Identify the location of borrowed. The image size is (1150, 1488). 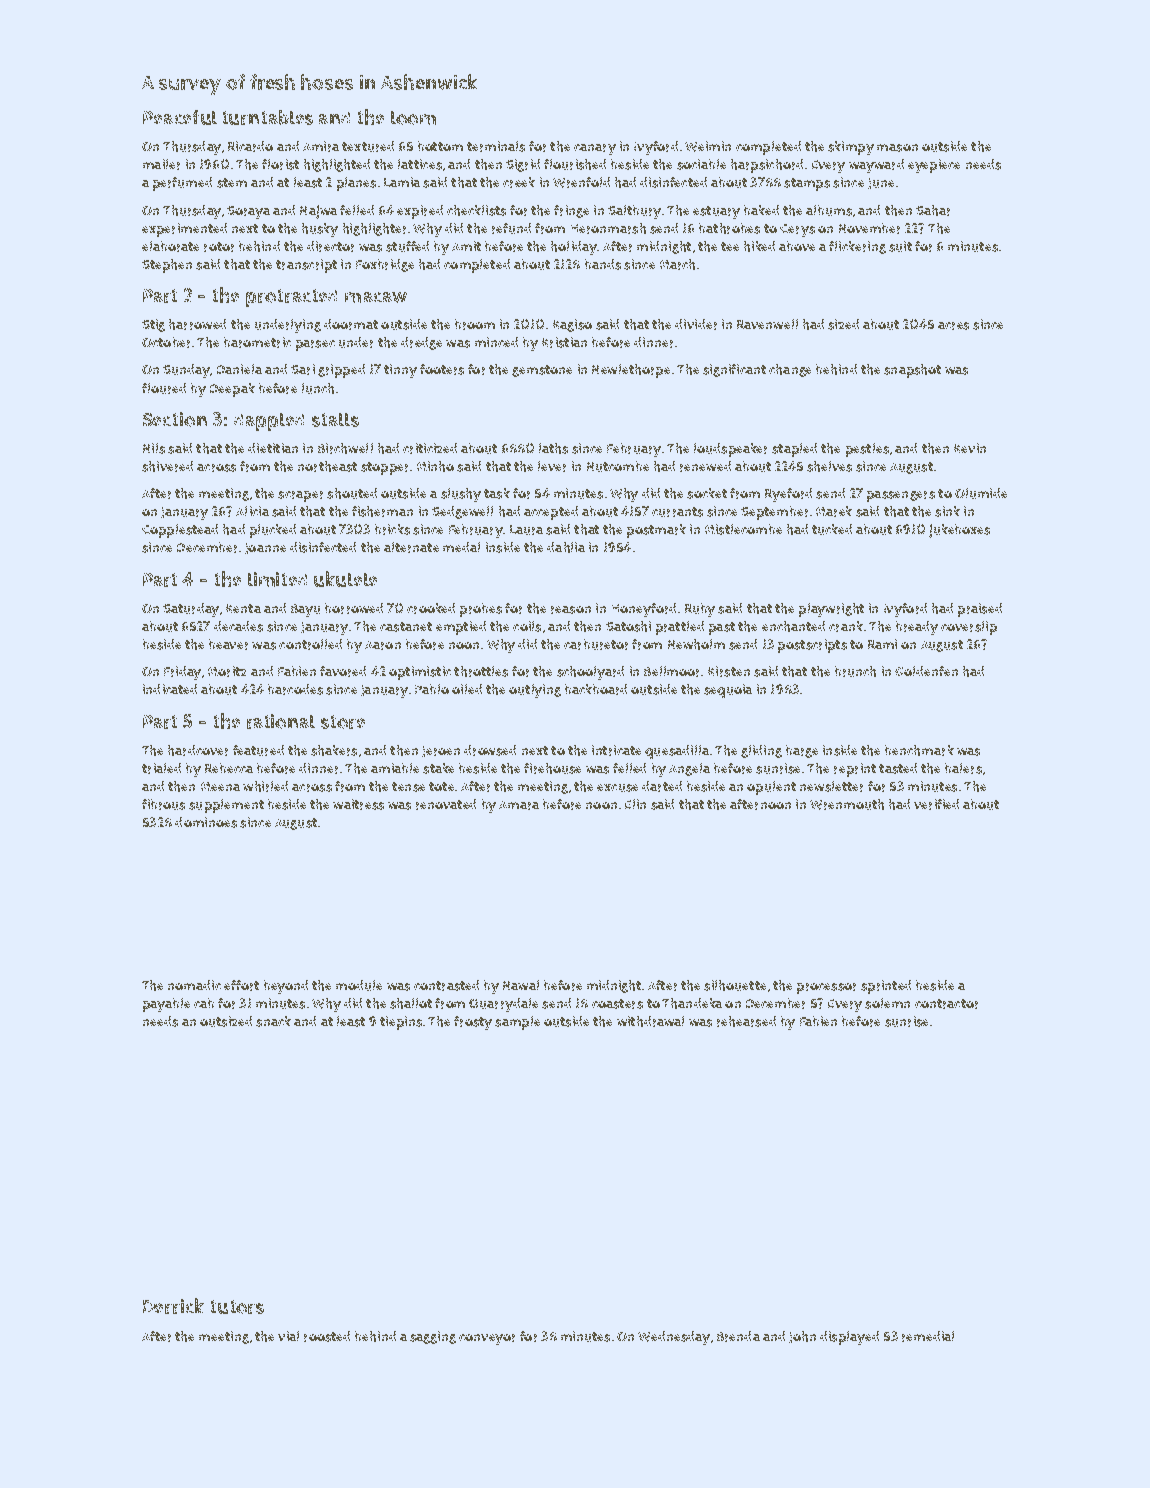
(354, 608).
